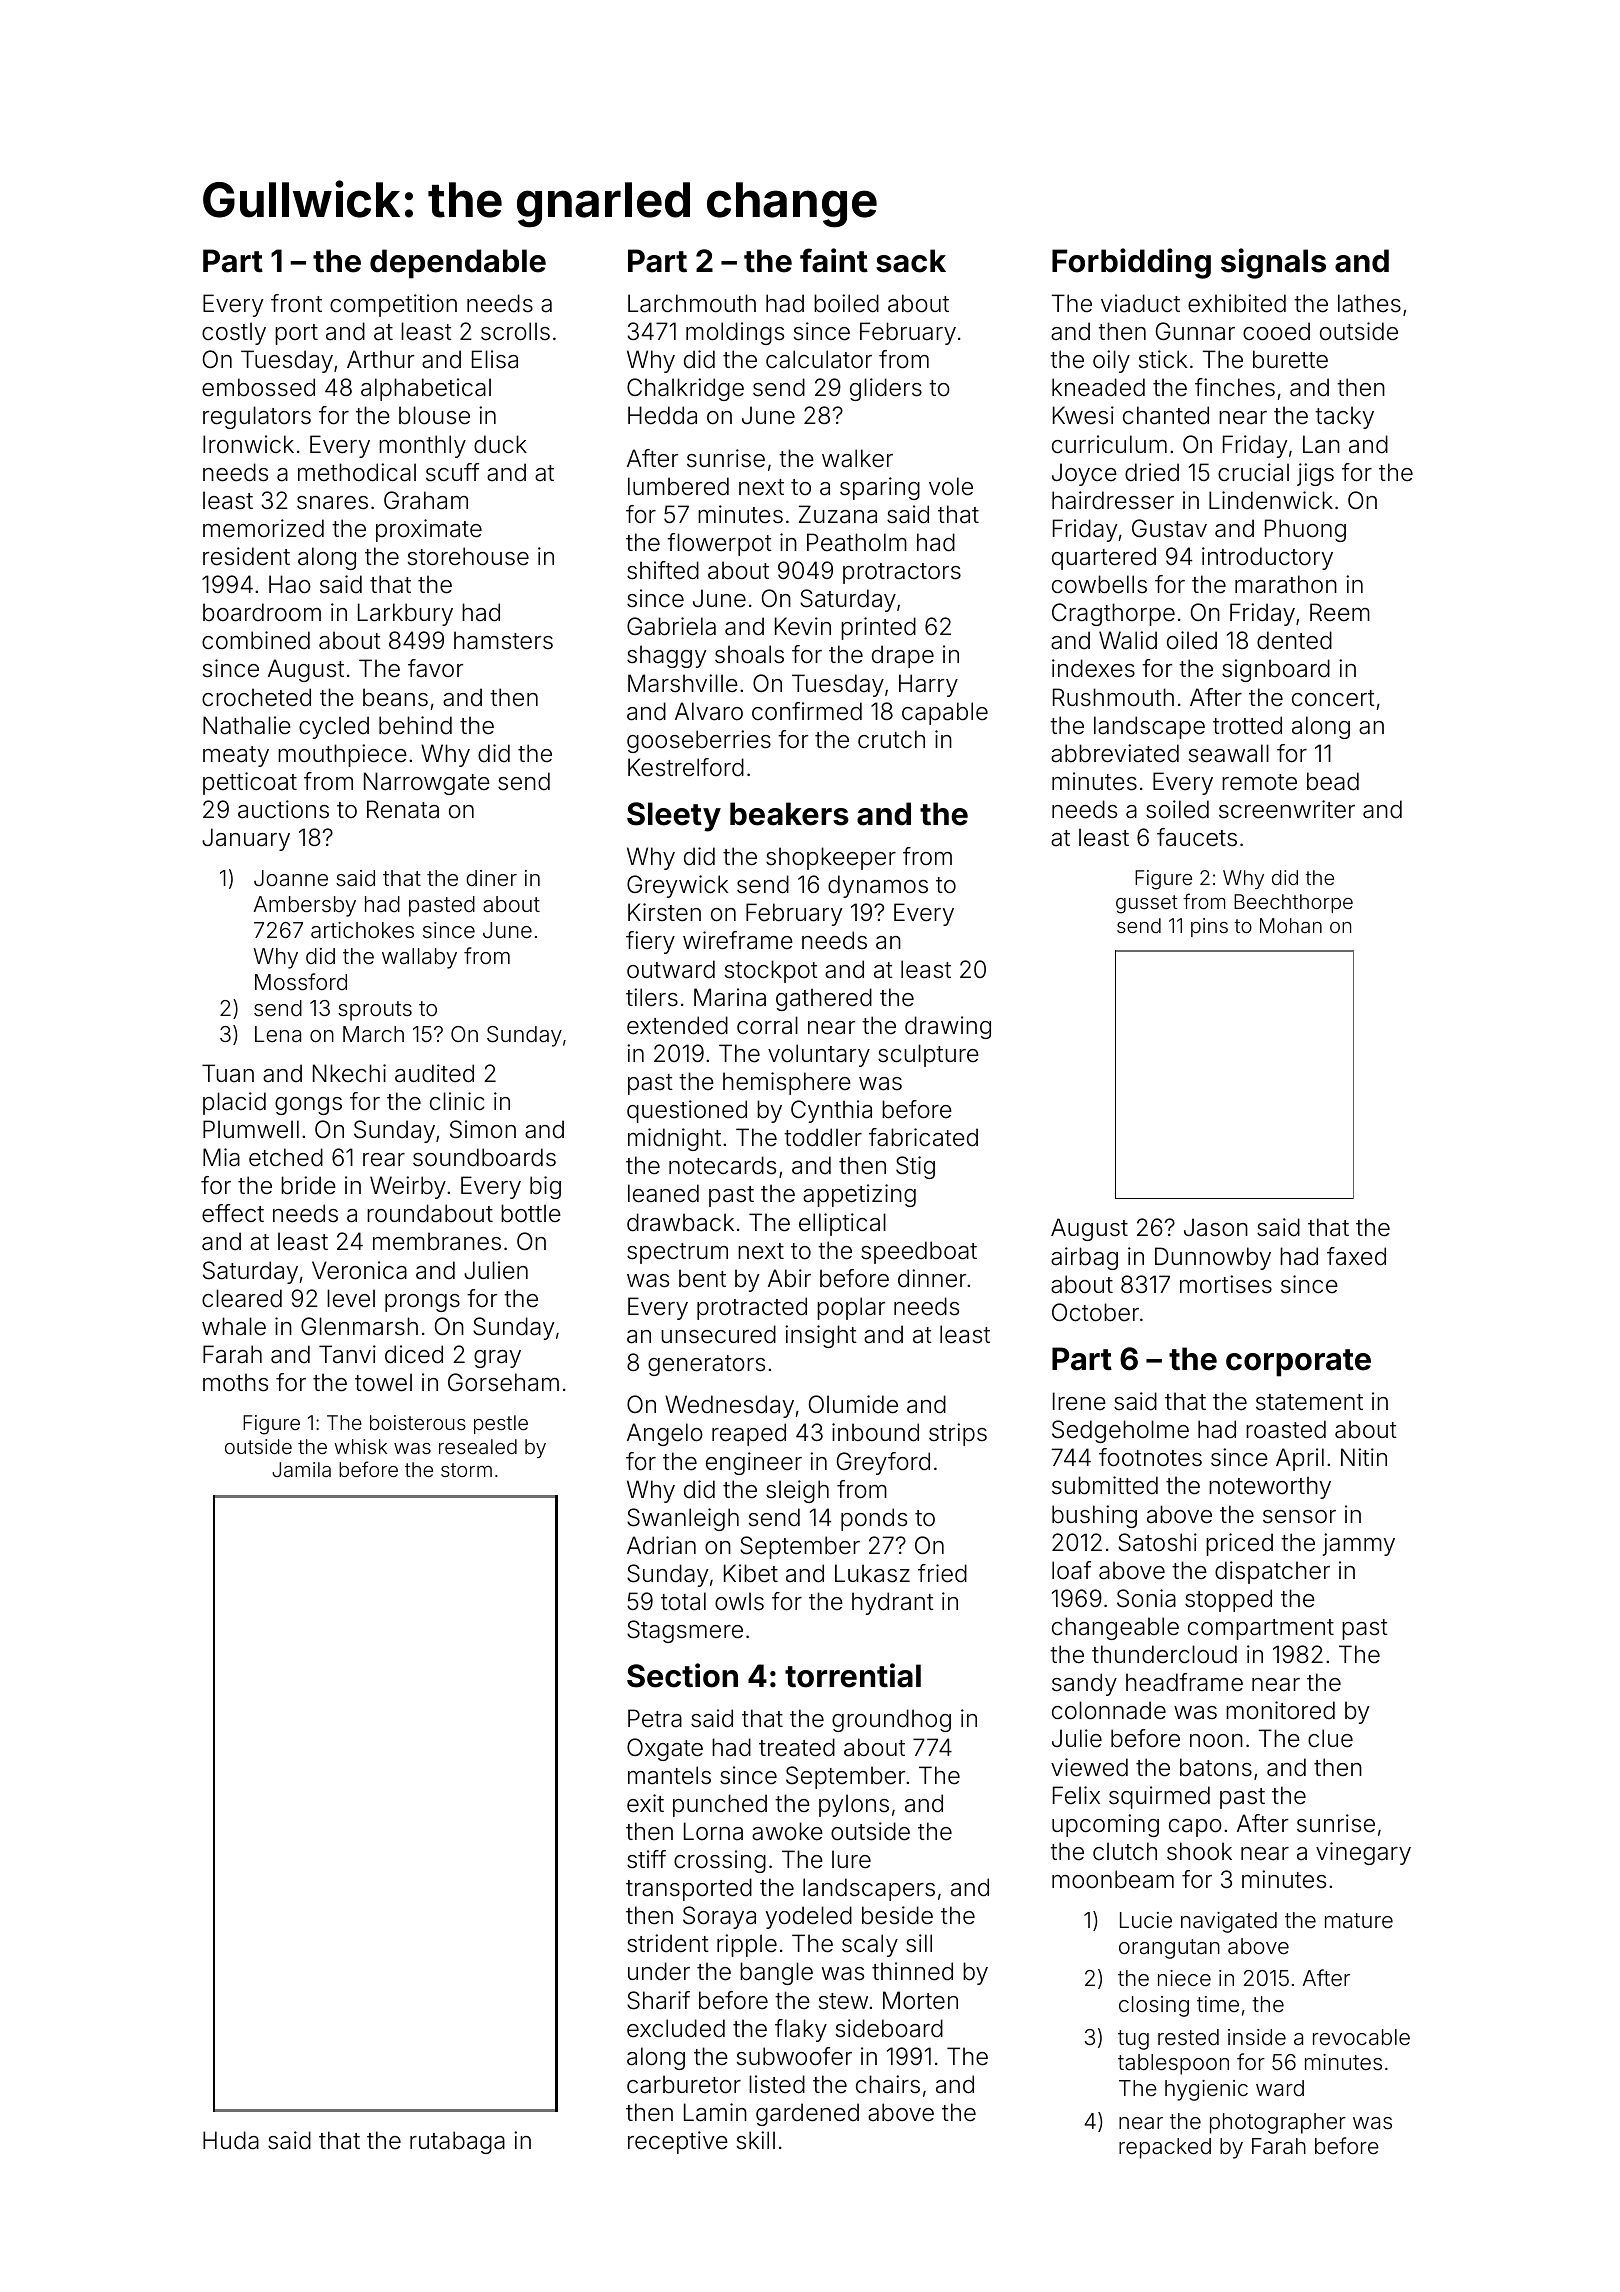 The image size is (1620, 2292). I want to click on stew, so click(843, 2001).
